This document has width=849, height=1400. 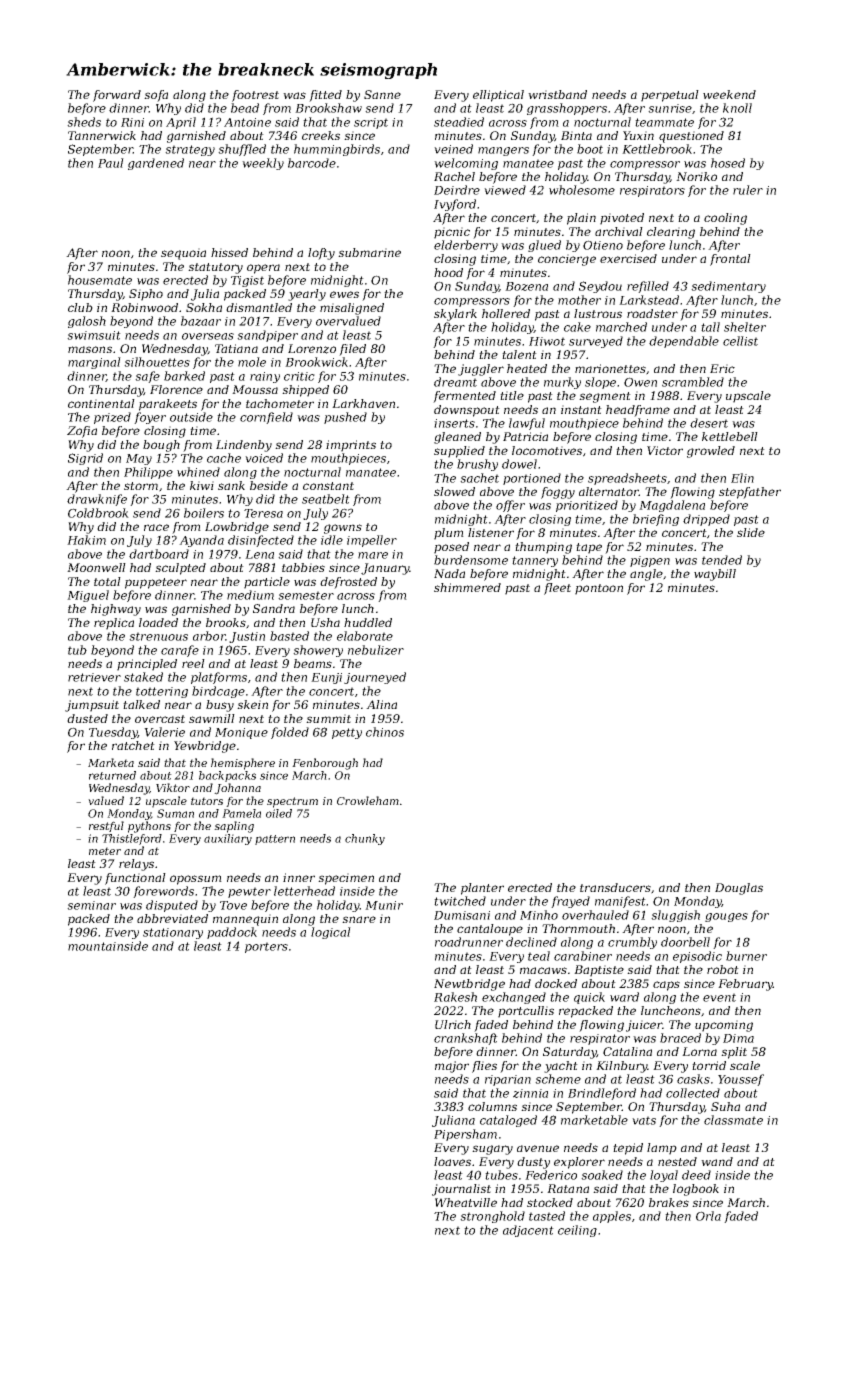 I want to click on perpetual, so click(x=670, y=96).
